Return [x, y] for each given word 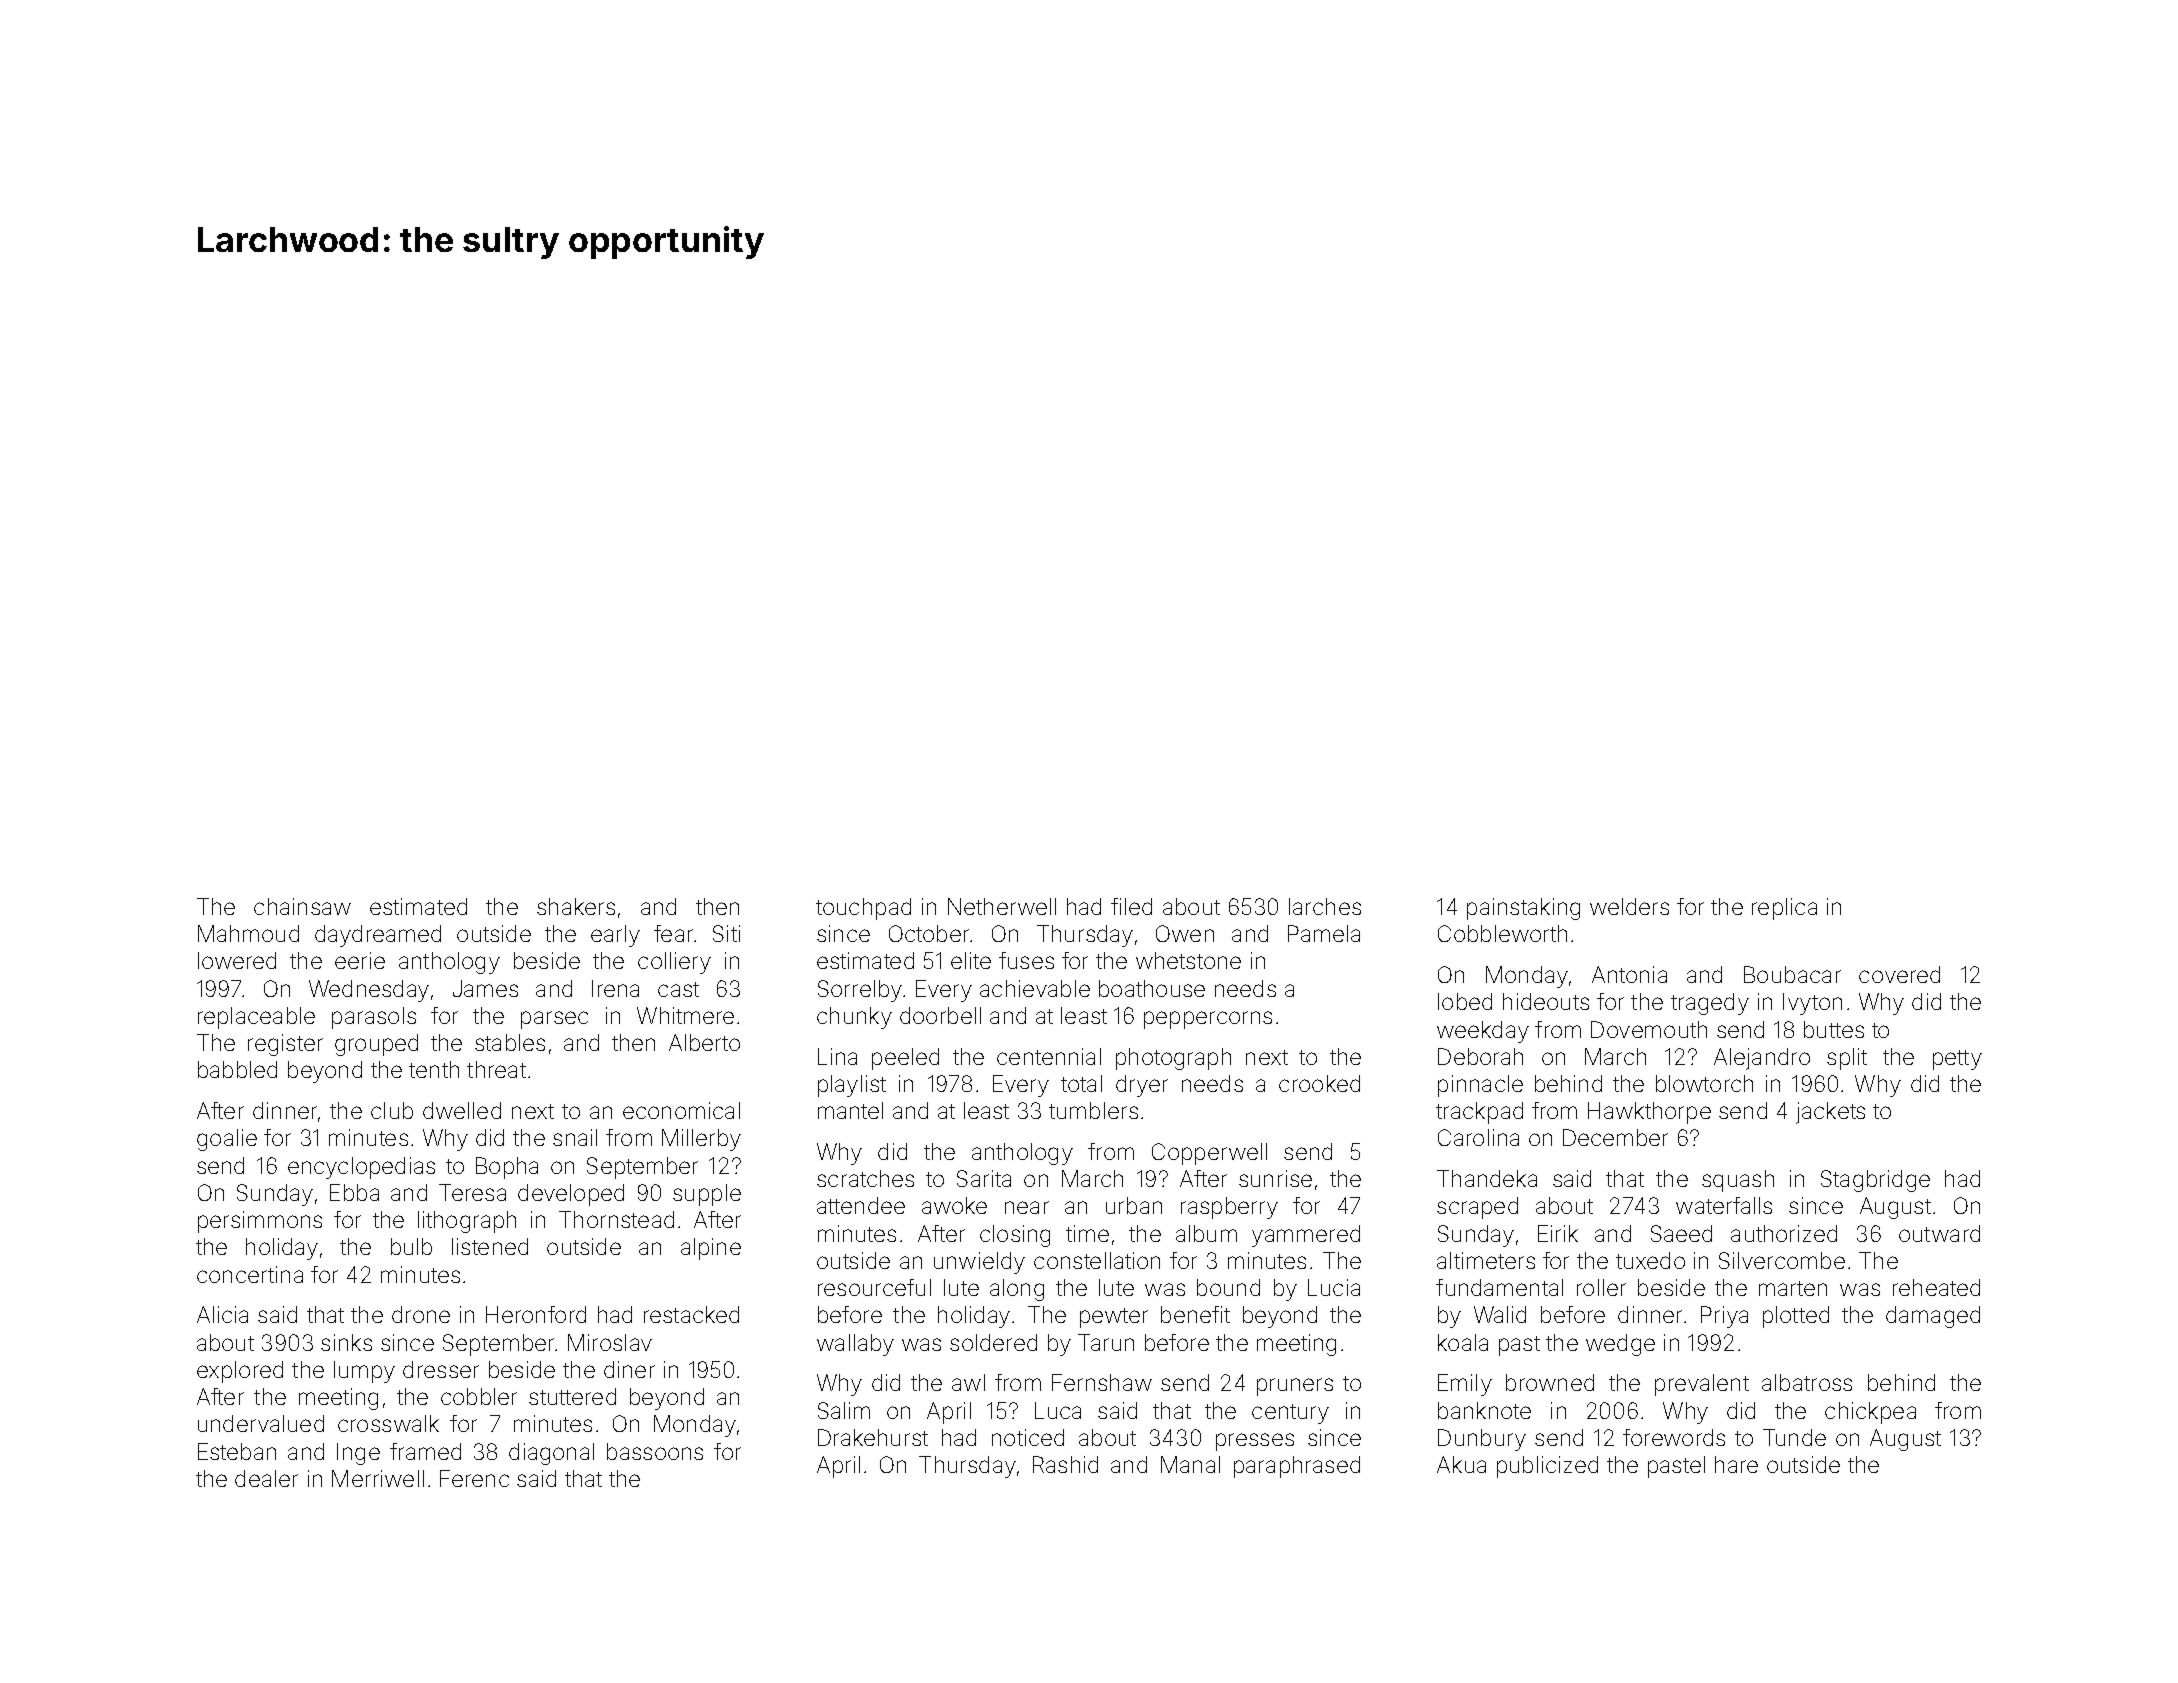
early [615, 936]
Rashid [1065, 1464]
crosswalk [388, 1423]
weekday [1483, 1032]
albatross [1807, 1382]
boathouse [1152, 988]
